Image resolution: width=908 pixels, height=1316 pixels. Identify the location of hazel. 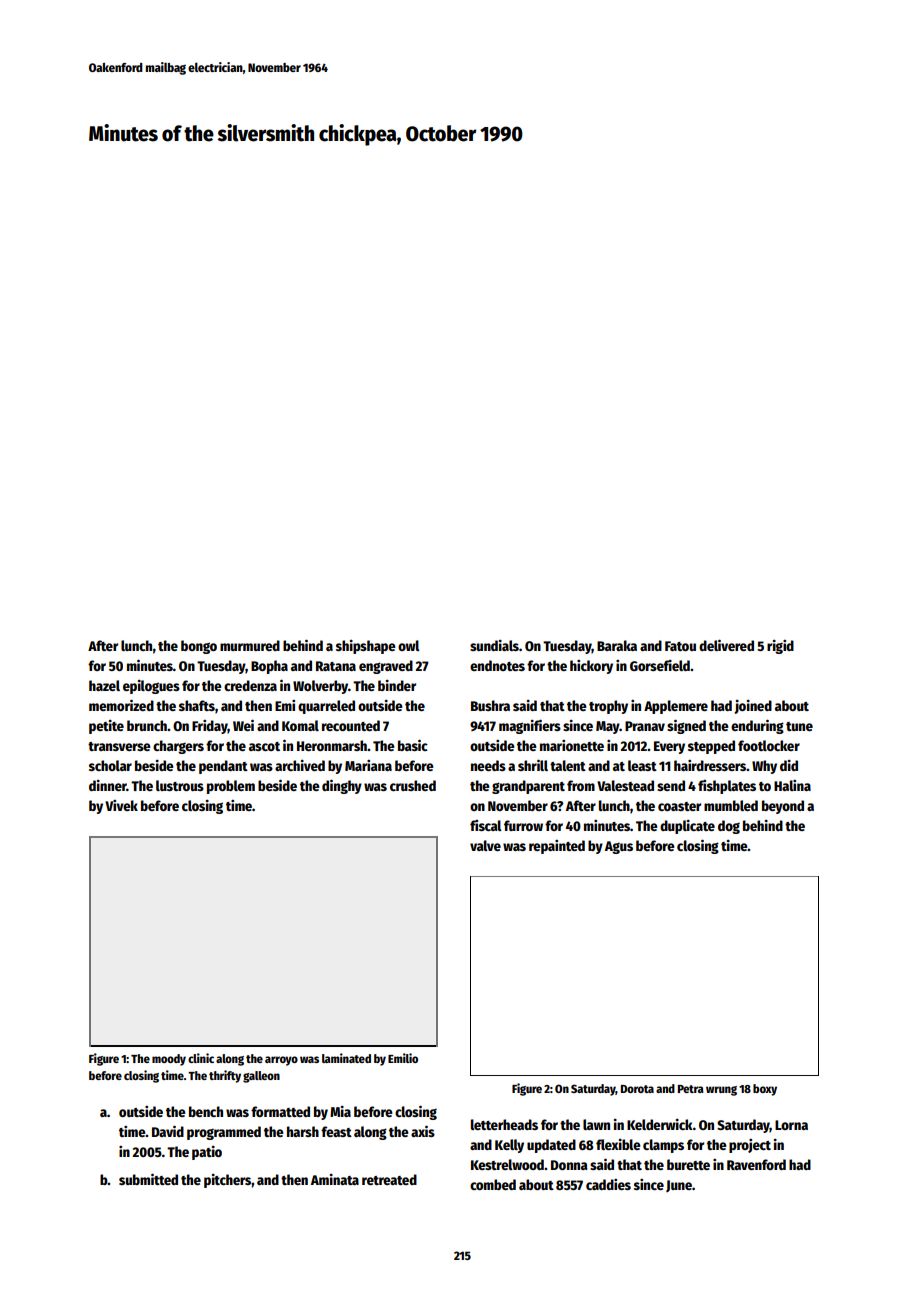
(104, 685).
